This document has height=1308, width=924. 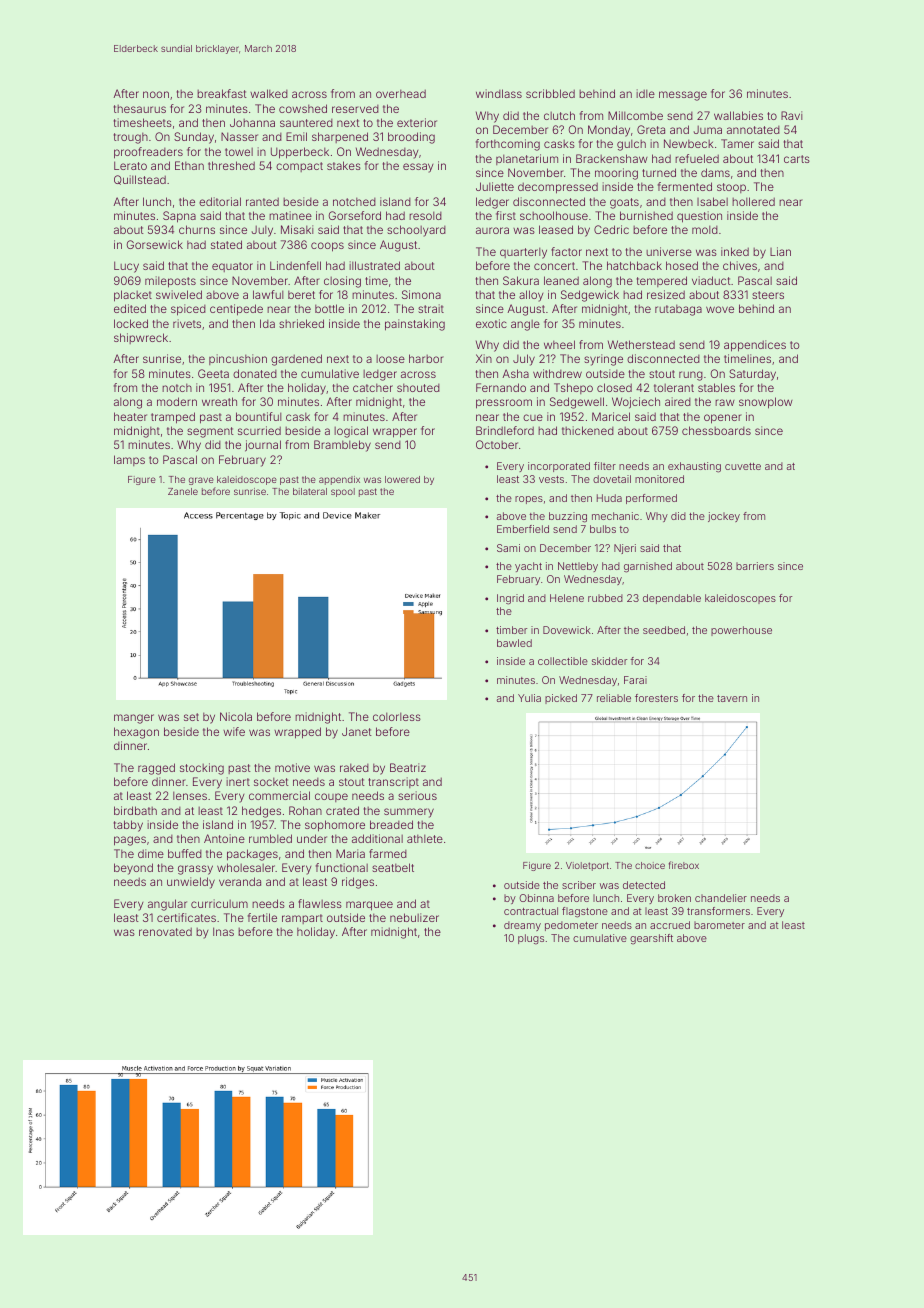 What do you see at coordinates (672, 599) in the document?
I see `dependable` at bounding box center [672, 599].
